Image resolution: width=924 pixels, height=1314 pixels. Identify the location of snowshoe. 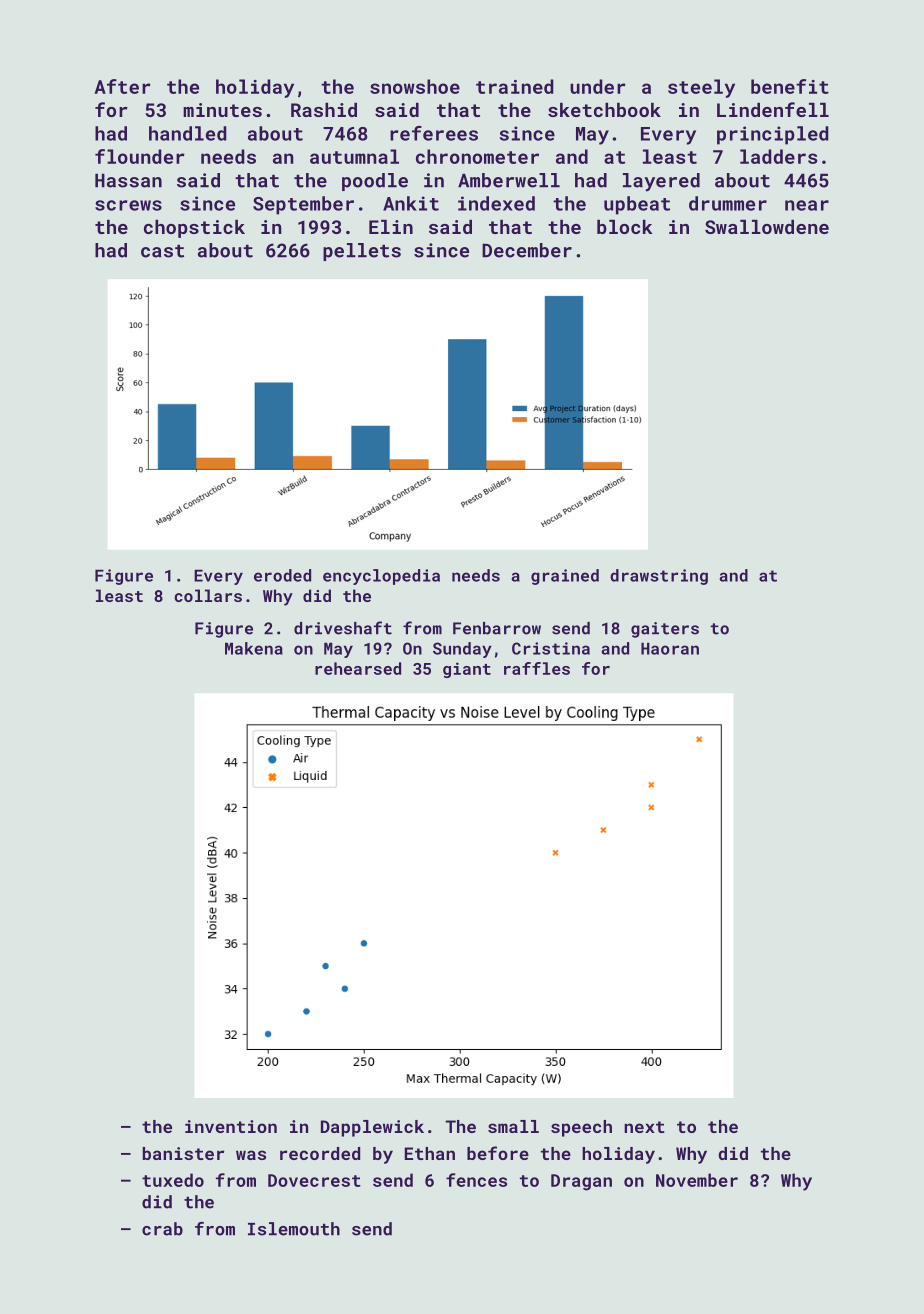
(415, 86).
